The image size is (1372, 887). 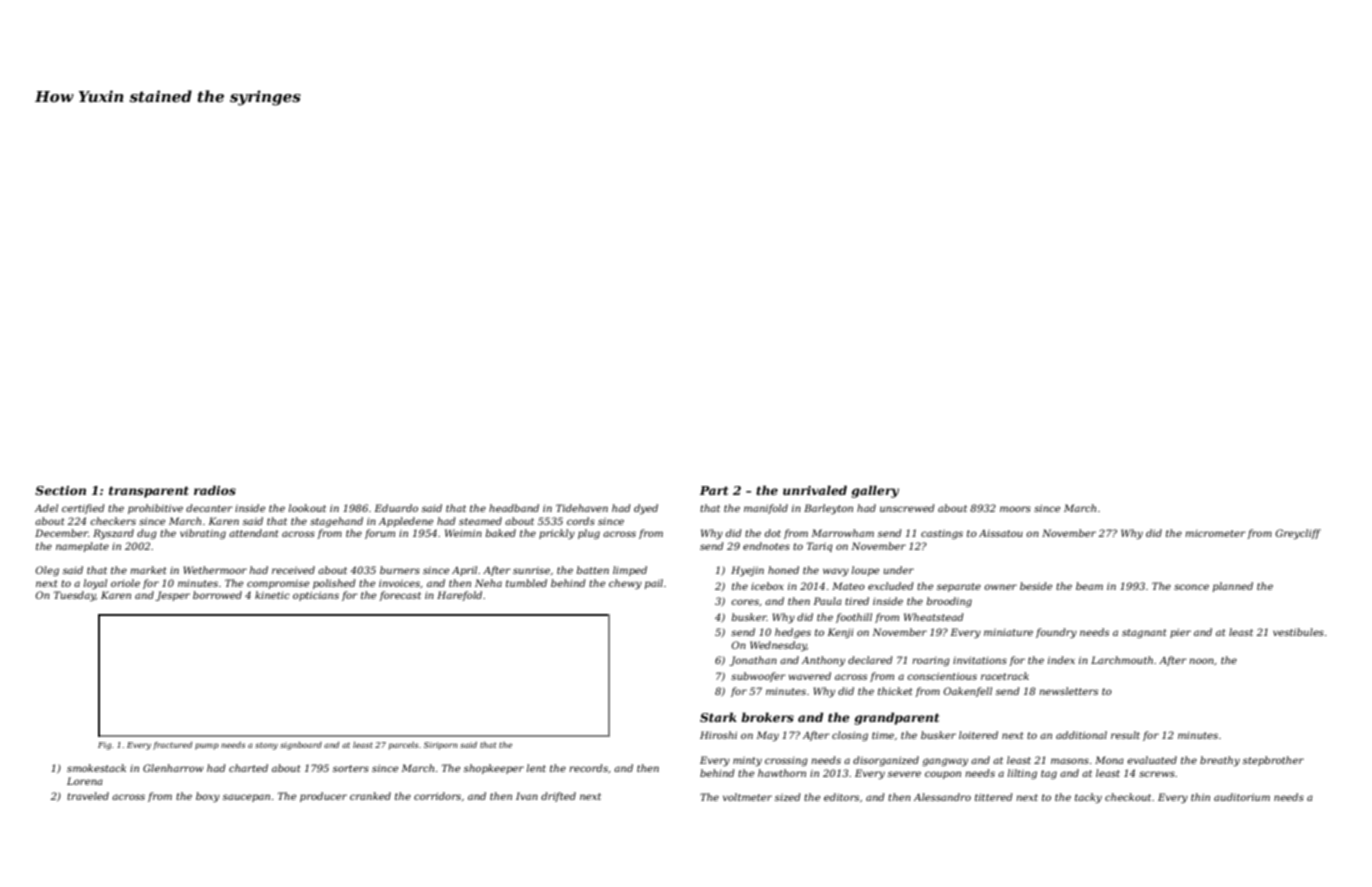 What do you see at coordinates (718, 717) in the document?
I see `Stark` at bounding box center [718, 717].
